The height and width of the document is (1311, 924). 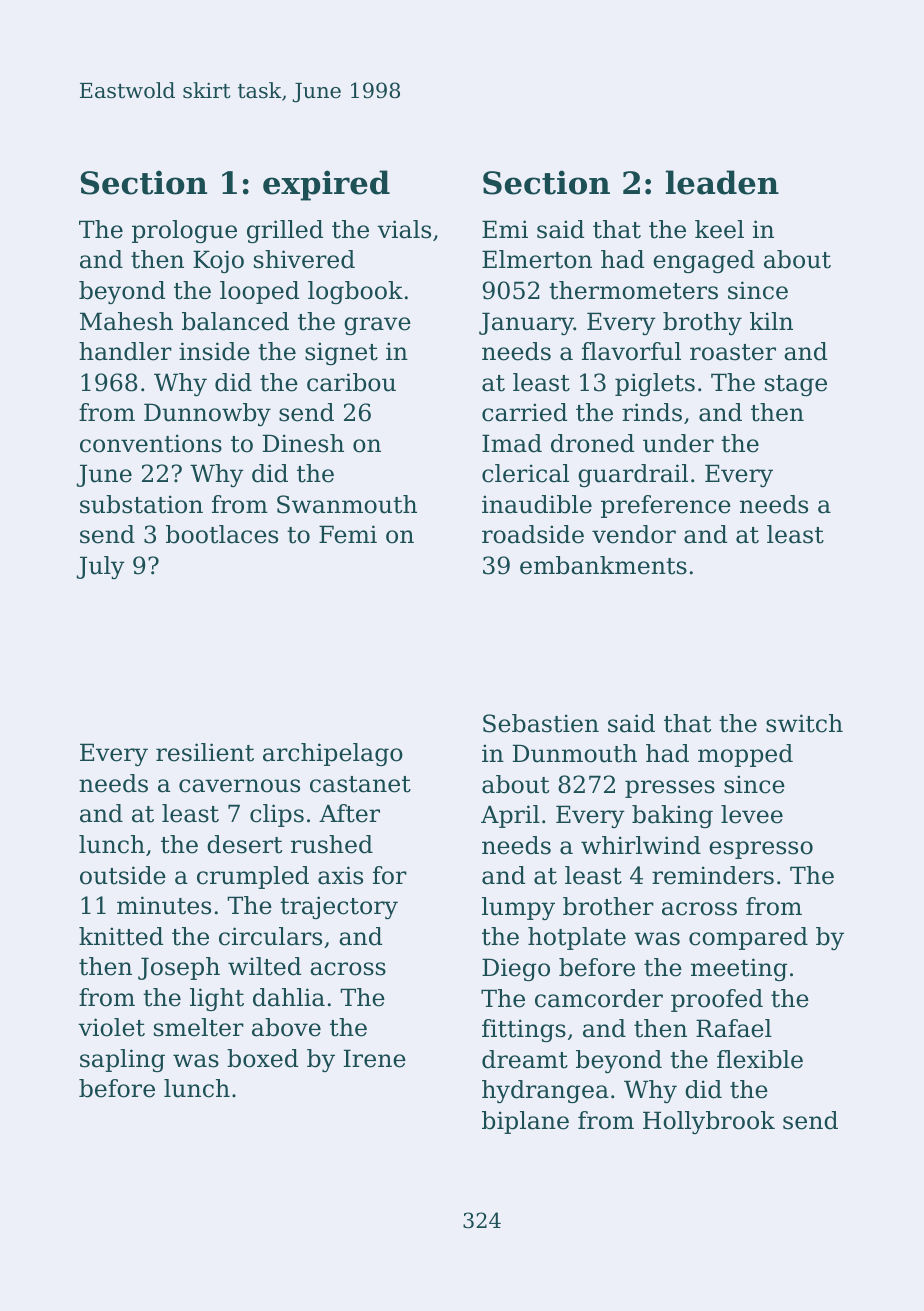 I want to click on castanet, so click(x=360, y=784).
